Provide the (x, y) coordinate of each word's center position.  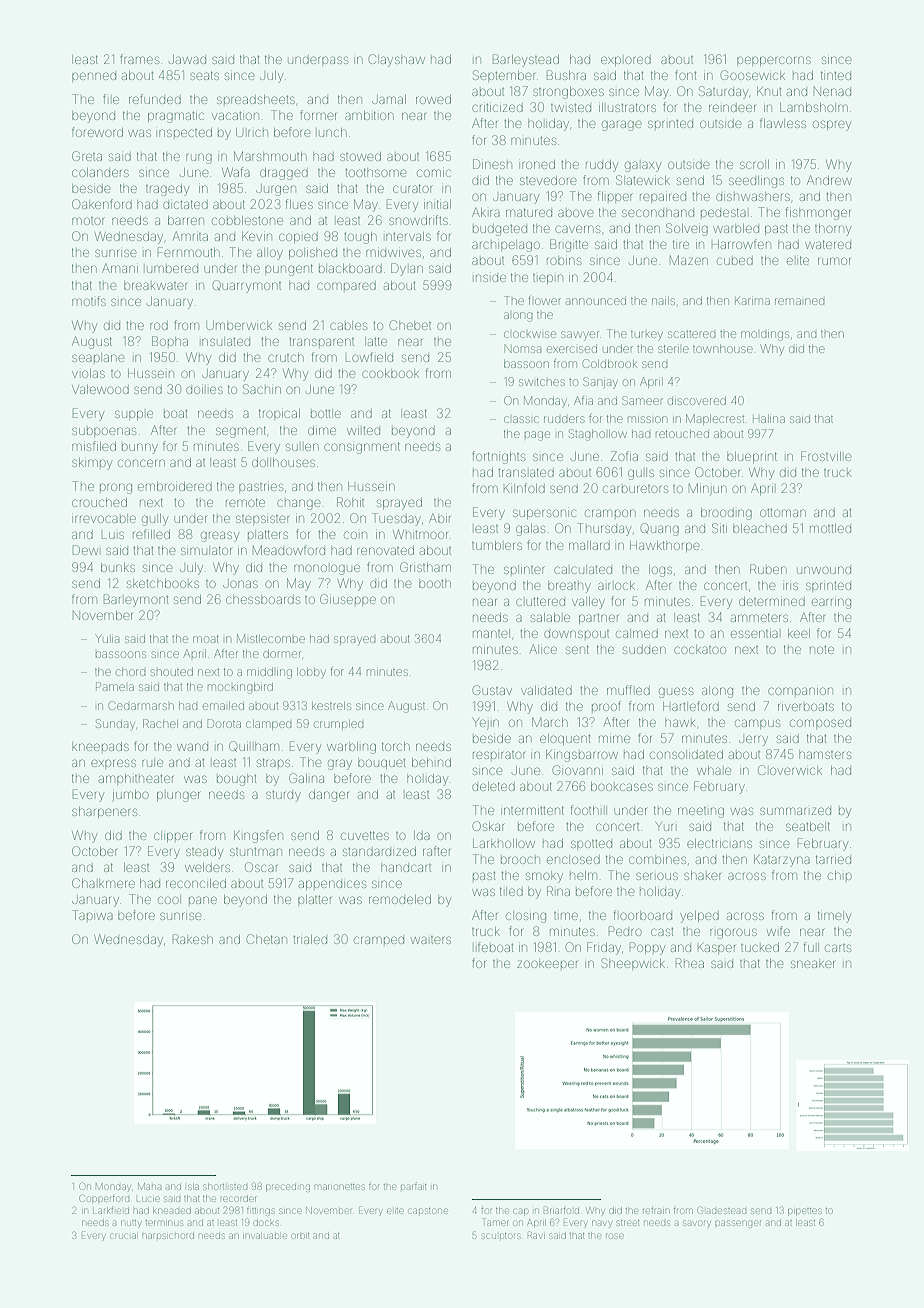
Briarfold (561, 1210)
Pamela (115, 686)
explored (626, 61)
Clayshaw (397, 60)
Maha (149, 1186)
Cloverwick (790, 770)
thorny (833, 230)
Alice (543, 649)
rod (159, 326)
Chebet (410, 325)
